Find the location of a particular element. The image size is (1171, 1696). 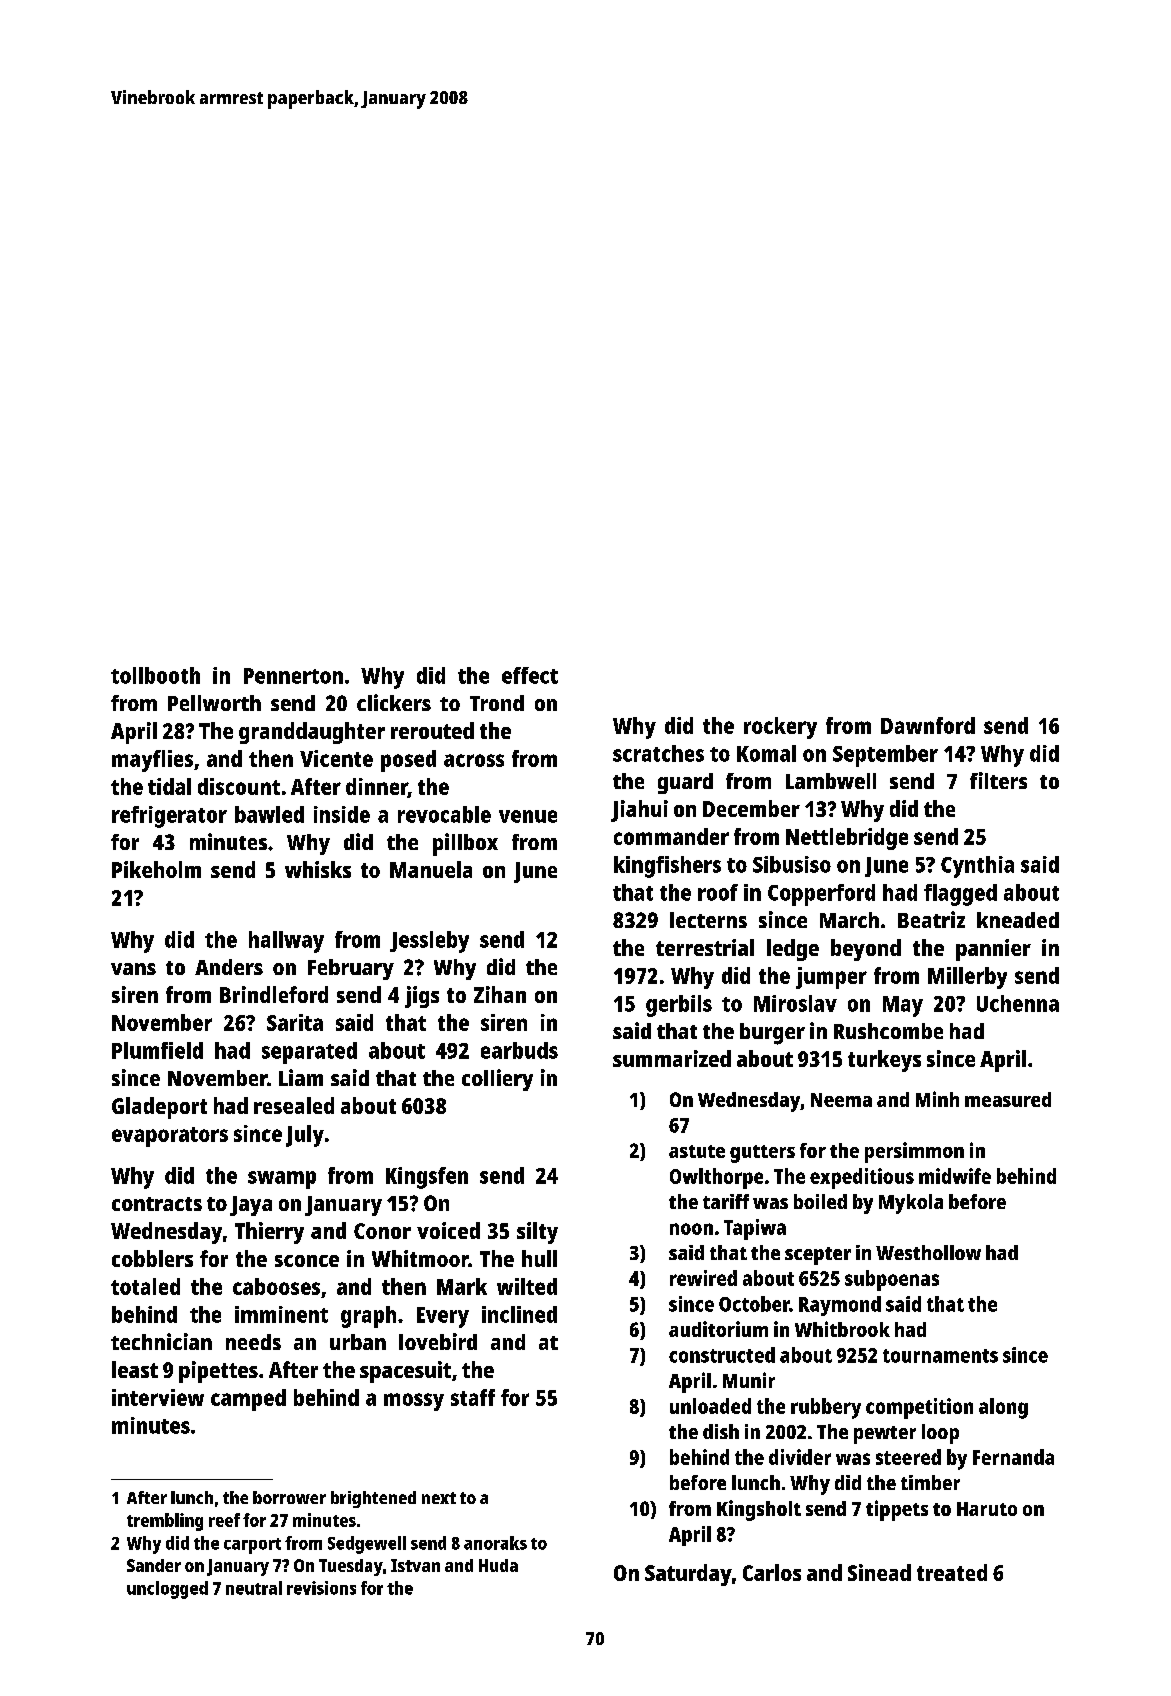

Saturday is located at coordinates (688, 1575).
